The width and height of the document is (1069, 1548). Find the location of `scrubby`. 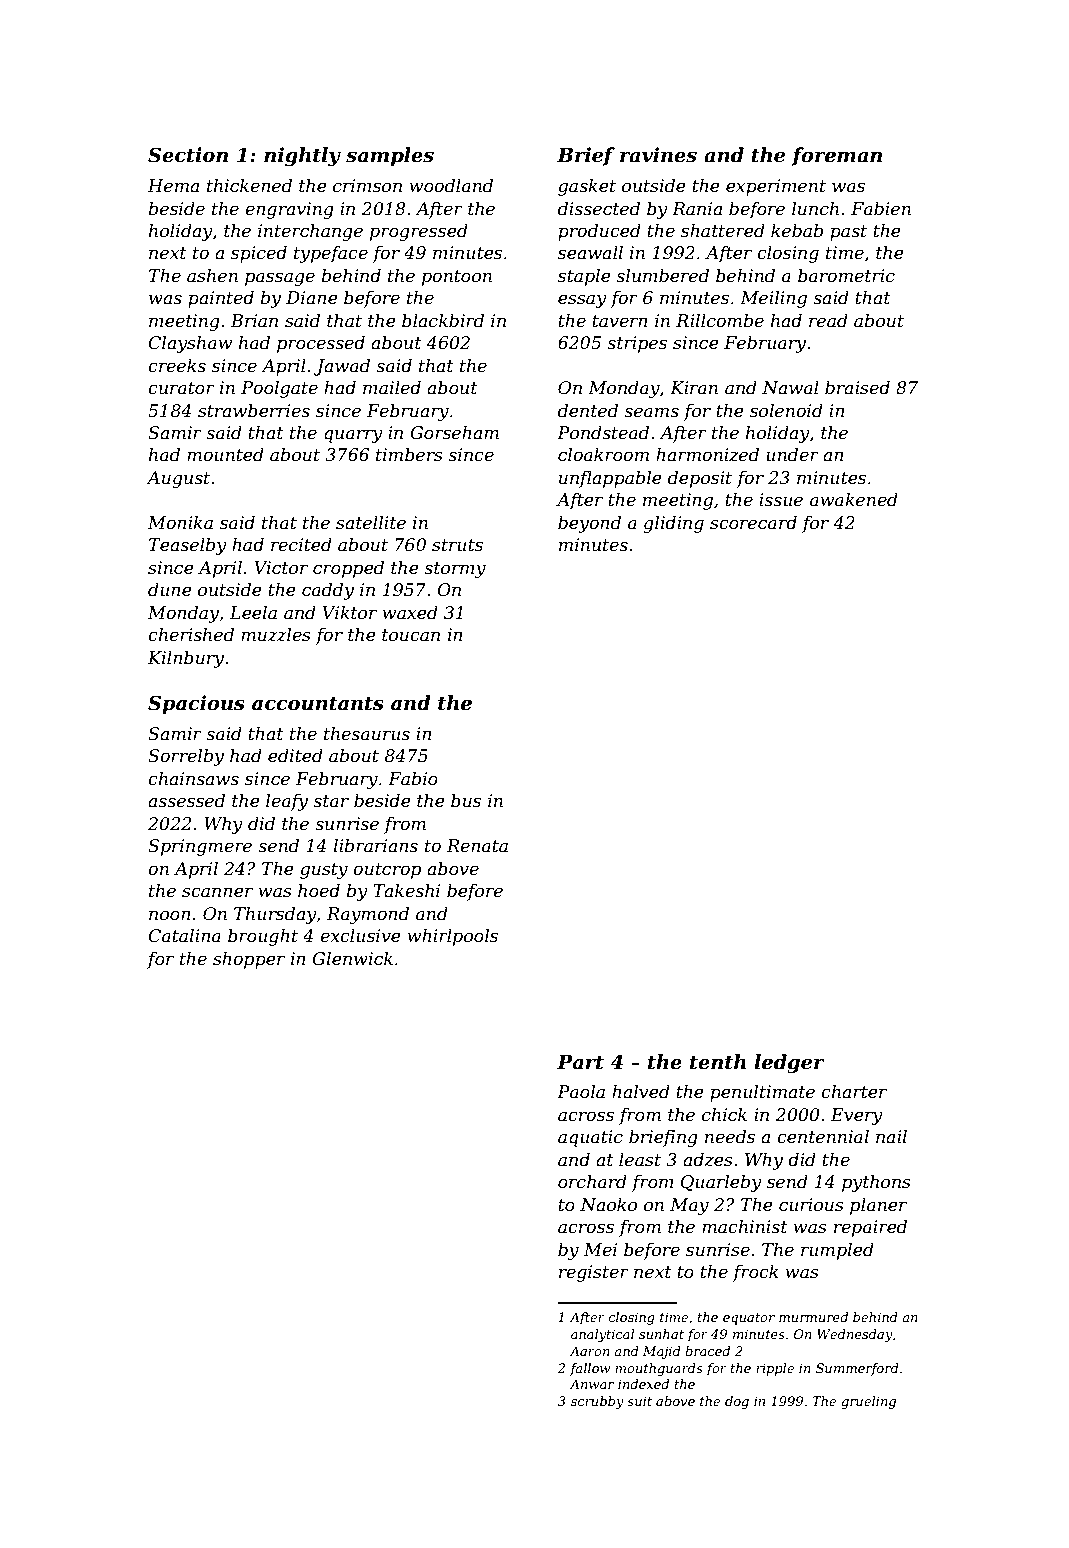

scrubby is located at coordinates (597, 1402).
